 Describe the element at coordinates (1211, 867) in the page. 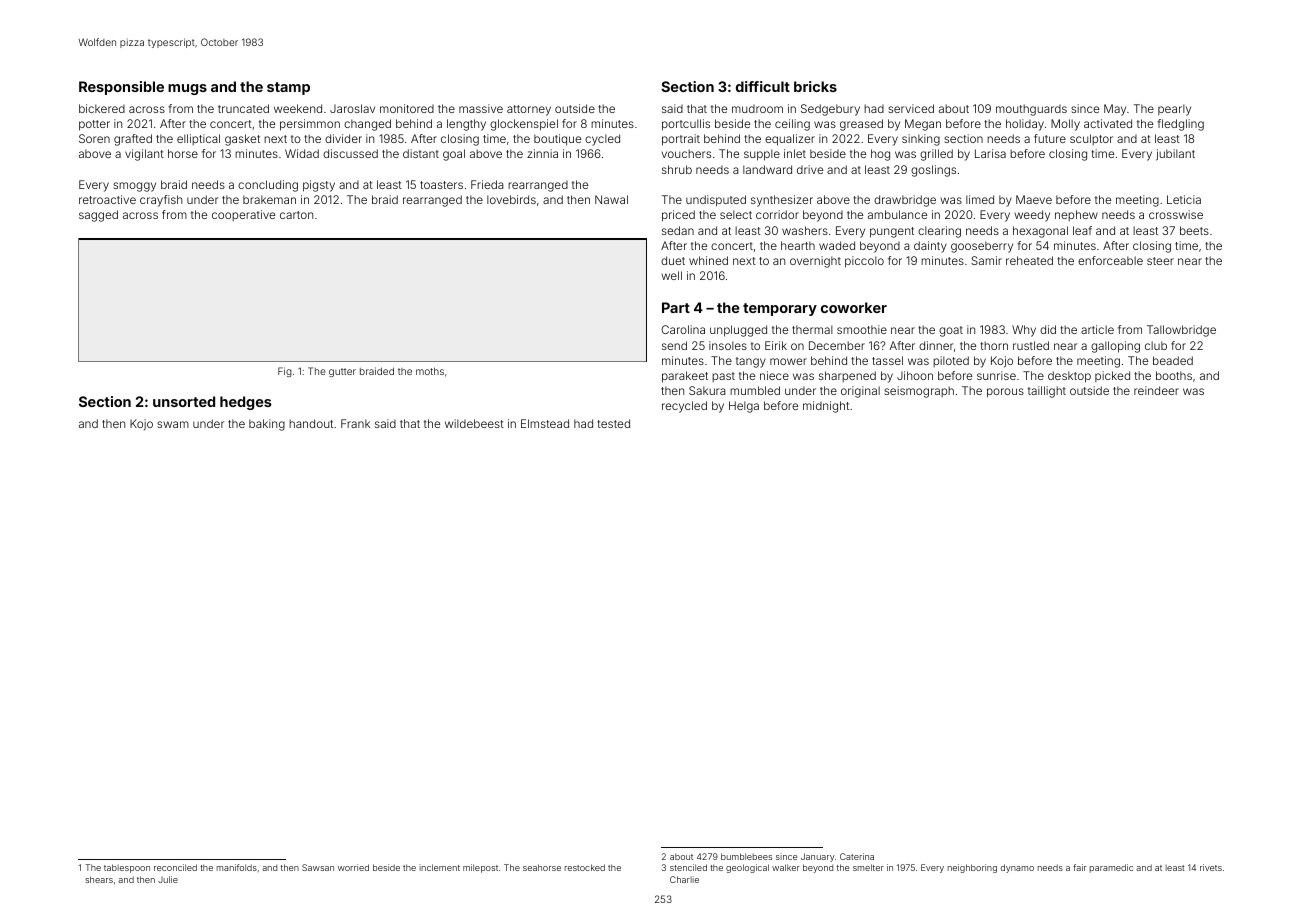

I see `rivets` at that location.
